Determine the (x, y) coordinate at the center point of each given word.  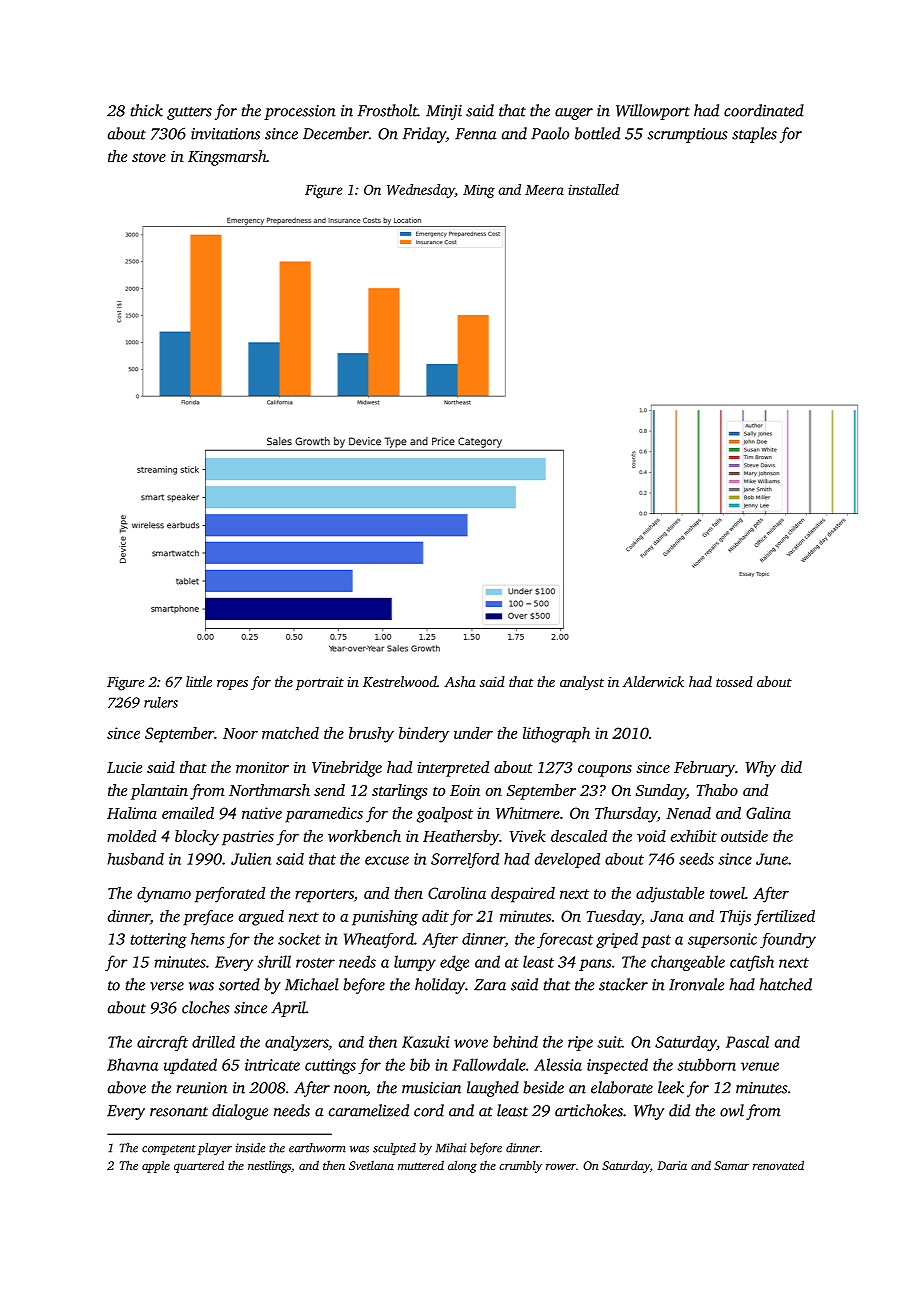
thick (147, 110)
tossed (734, 681)
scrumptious (688, 135)
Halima (132, 813)
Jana (667, 916)
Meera (544, 190)
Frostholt (388, 110)
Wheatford (379, 940)
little (199, 681)
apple (156, 1166)
